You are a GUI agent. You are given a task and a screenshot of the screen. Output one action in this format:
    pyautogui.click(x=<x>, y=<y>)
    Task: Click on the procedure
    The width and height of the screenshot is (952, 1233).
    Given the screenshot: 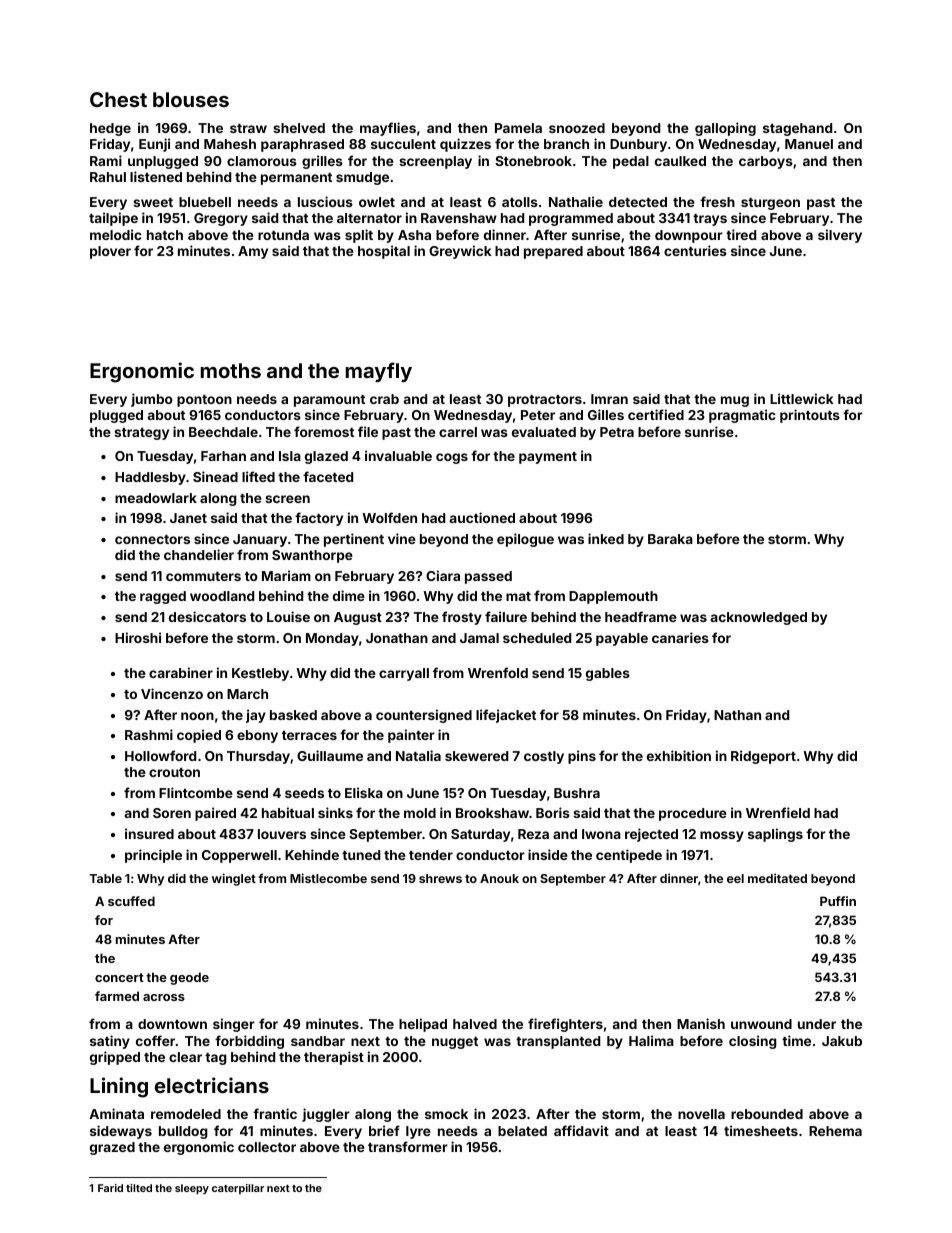 What is the action you would take?
    pyautogui.click(x=693, y=814)
